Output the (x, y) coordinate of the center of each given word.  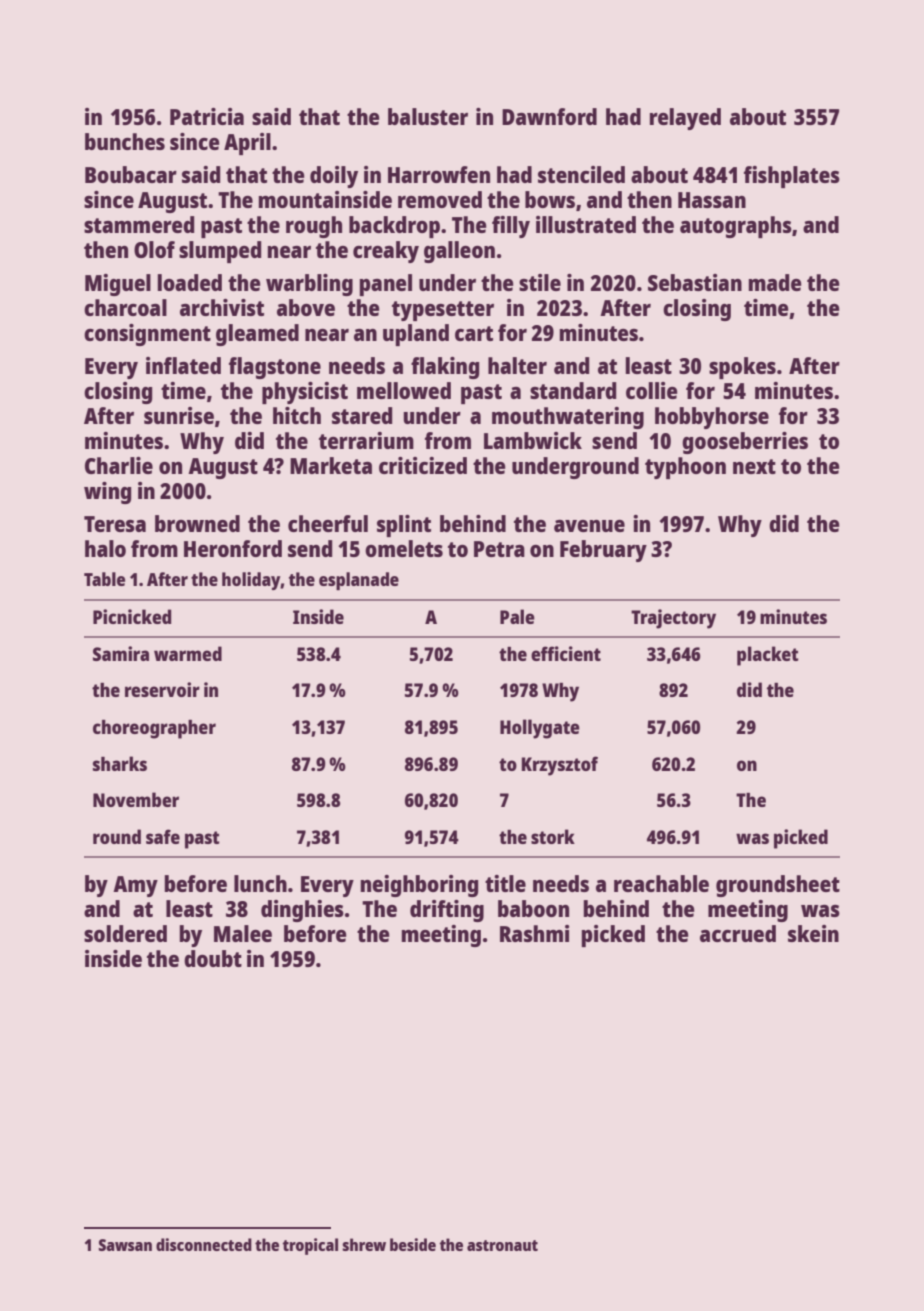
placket (768, 656)
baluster (428, 116)
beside (413, 1244)
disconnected (204, 1244)
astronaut (502, 1245)
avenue (589, 526)
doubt (213, 958)
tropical (310, 1246)
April (247, 144)
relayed (685, 119)
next (754, 466)
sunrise (179, 415)
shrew (364, 1244)
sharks (120, 763)
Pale (517, 616)
